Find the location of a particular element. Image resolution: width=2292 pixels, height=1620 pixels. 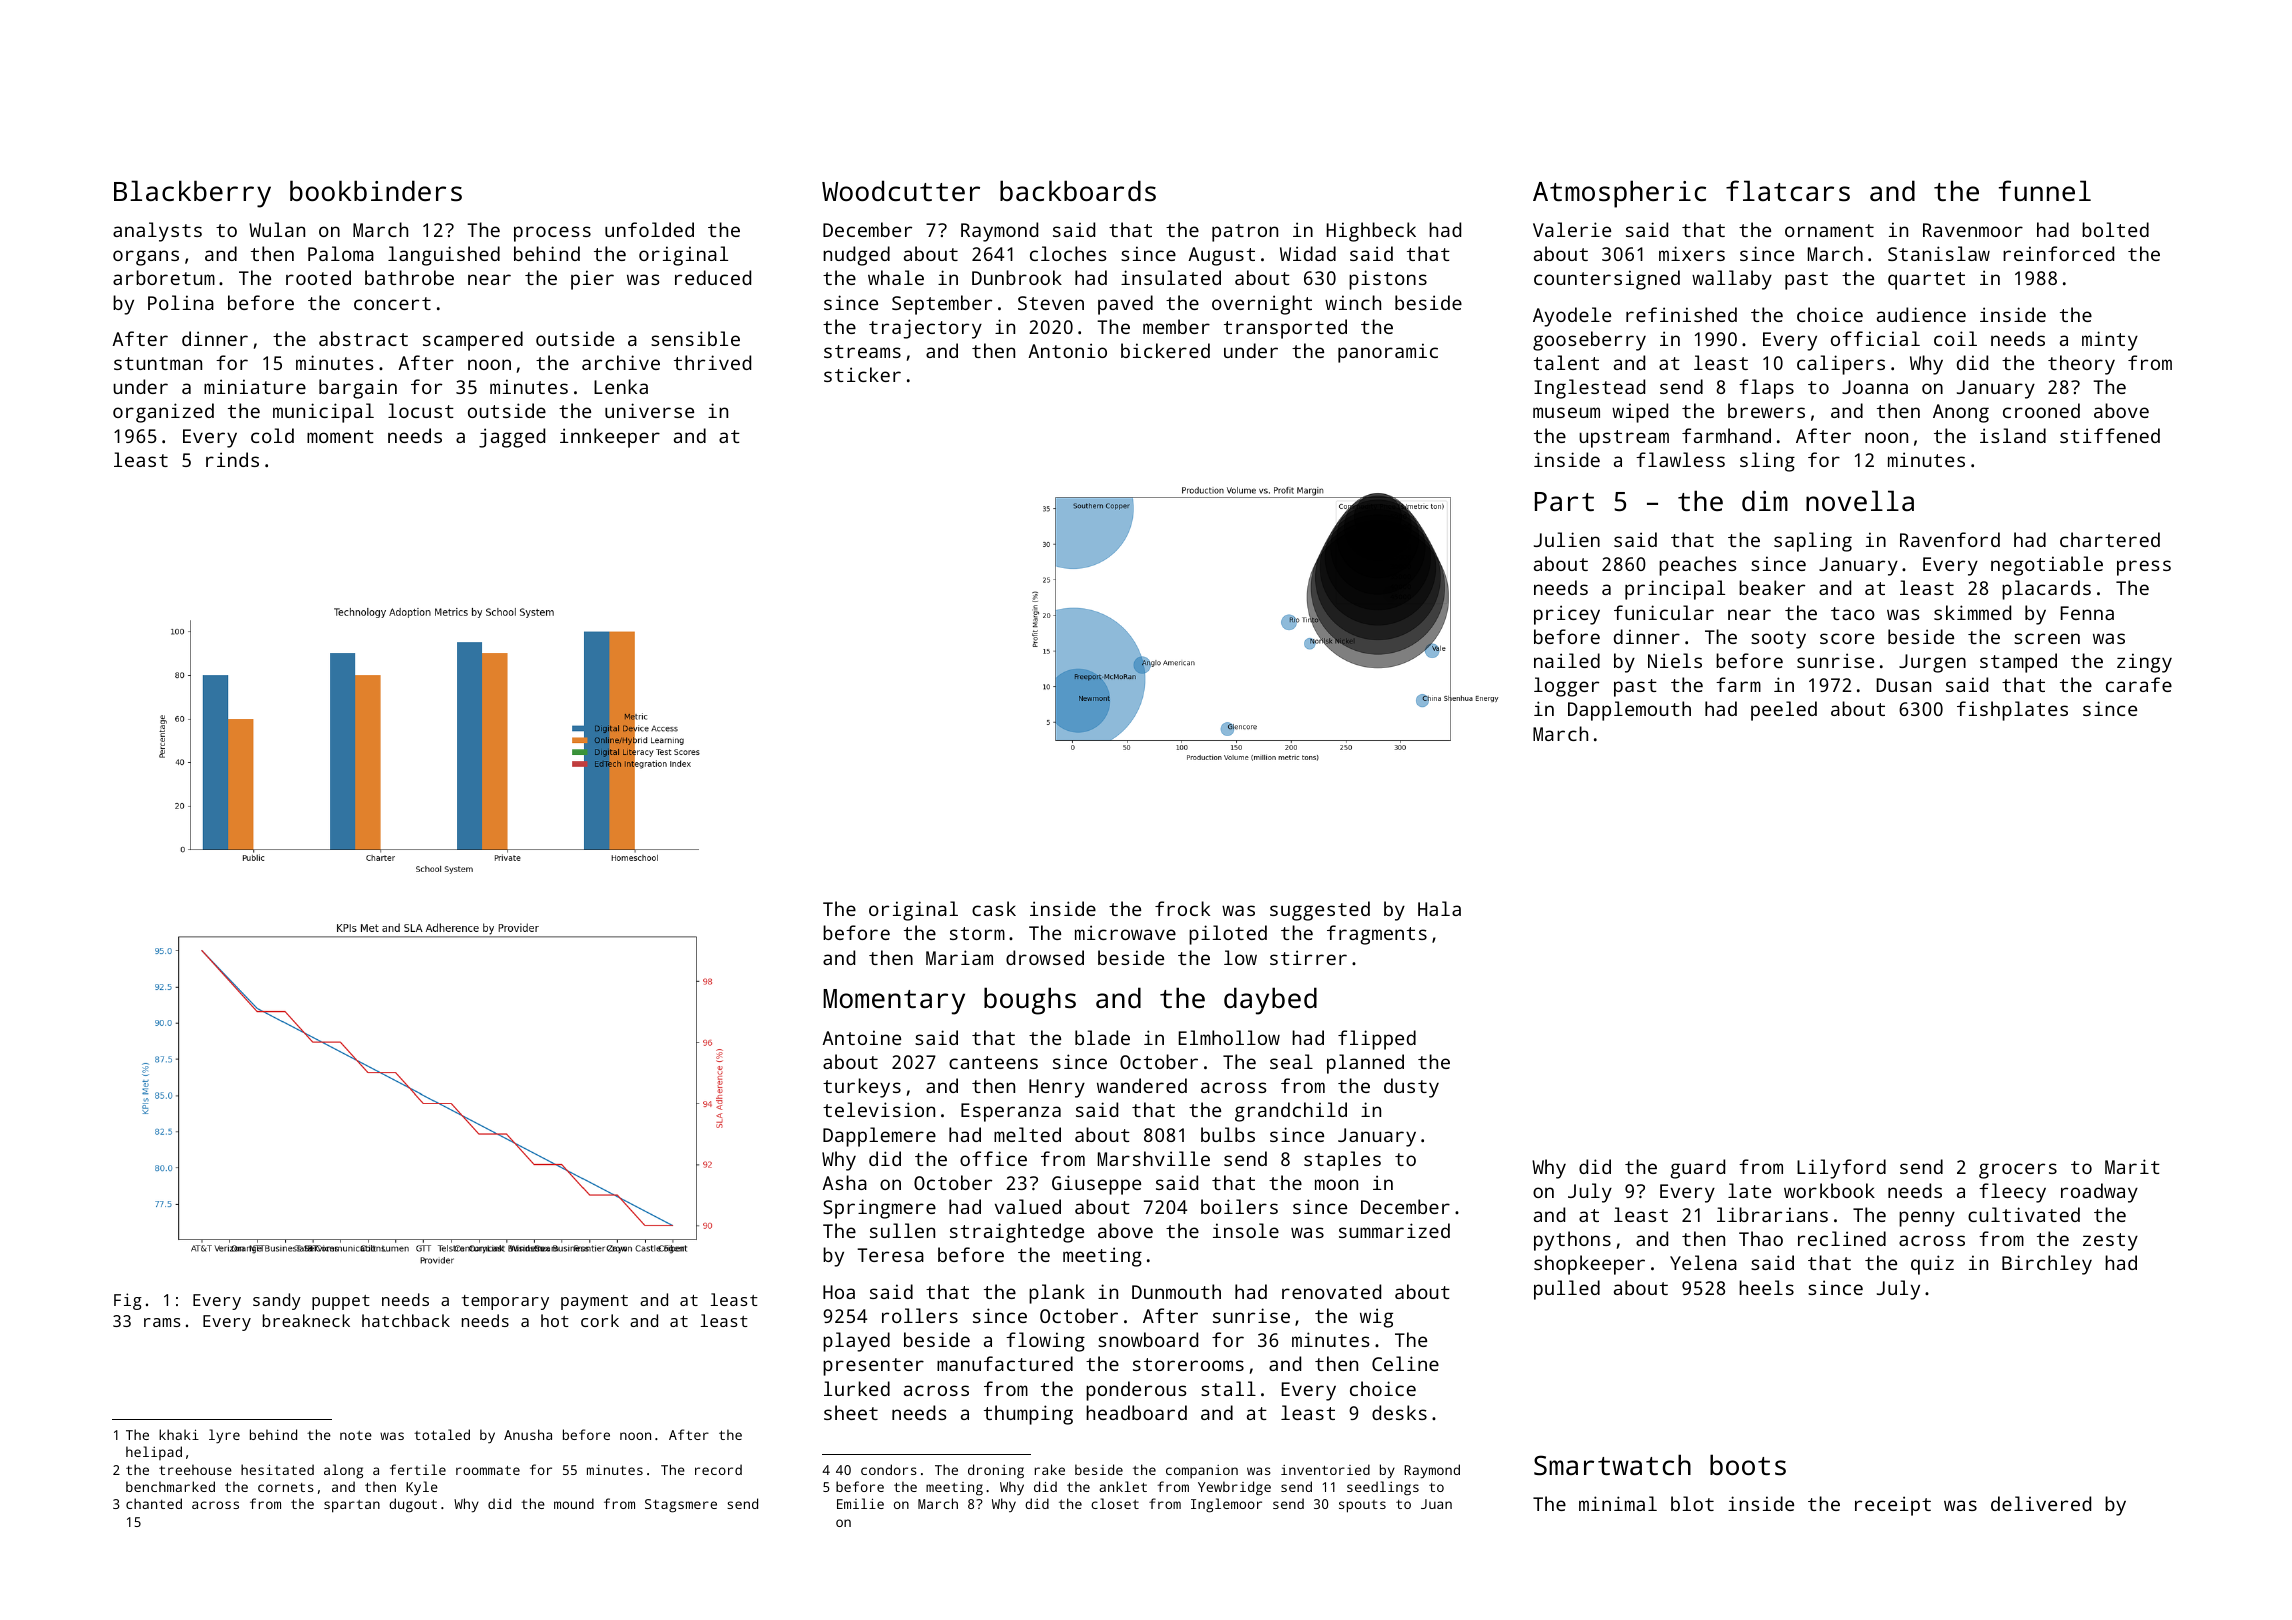

bickered is located at coordinates (1165, 350).
